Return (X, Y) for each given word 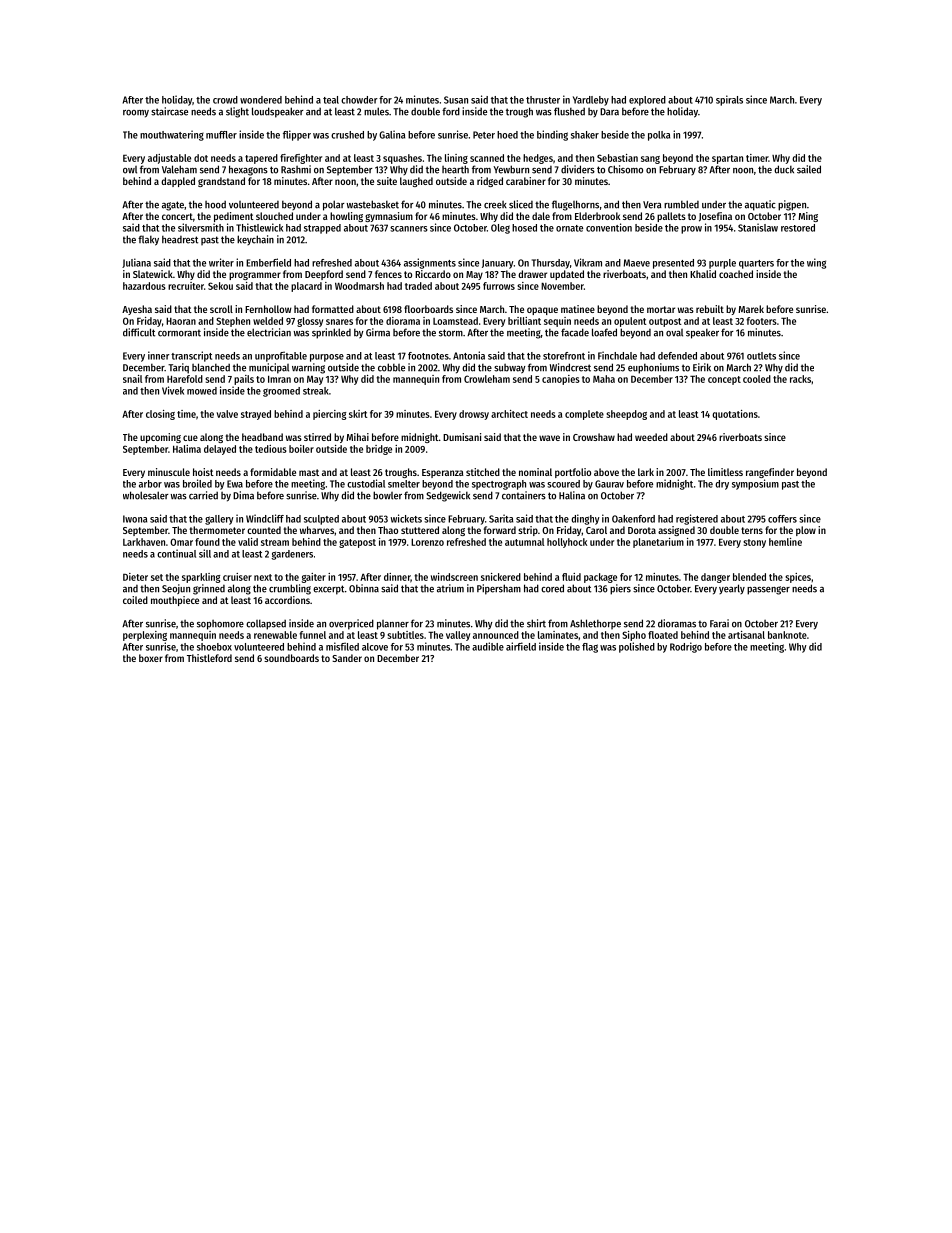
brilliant (524, 321)
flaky (148, 240)
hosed (524, 228)
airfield (521, 646)
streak (316, 391)
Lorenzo (427, 542)
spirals (729, 100)
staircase (169, 111)
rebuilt (710, 309)
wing (816, 263)
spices (798, 578)
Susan (456, 100)
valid (248, 542)
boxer (151, 658)
